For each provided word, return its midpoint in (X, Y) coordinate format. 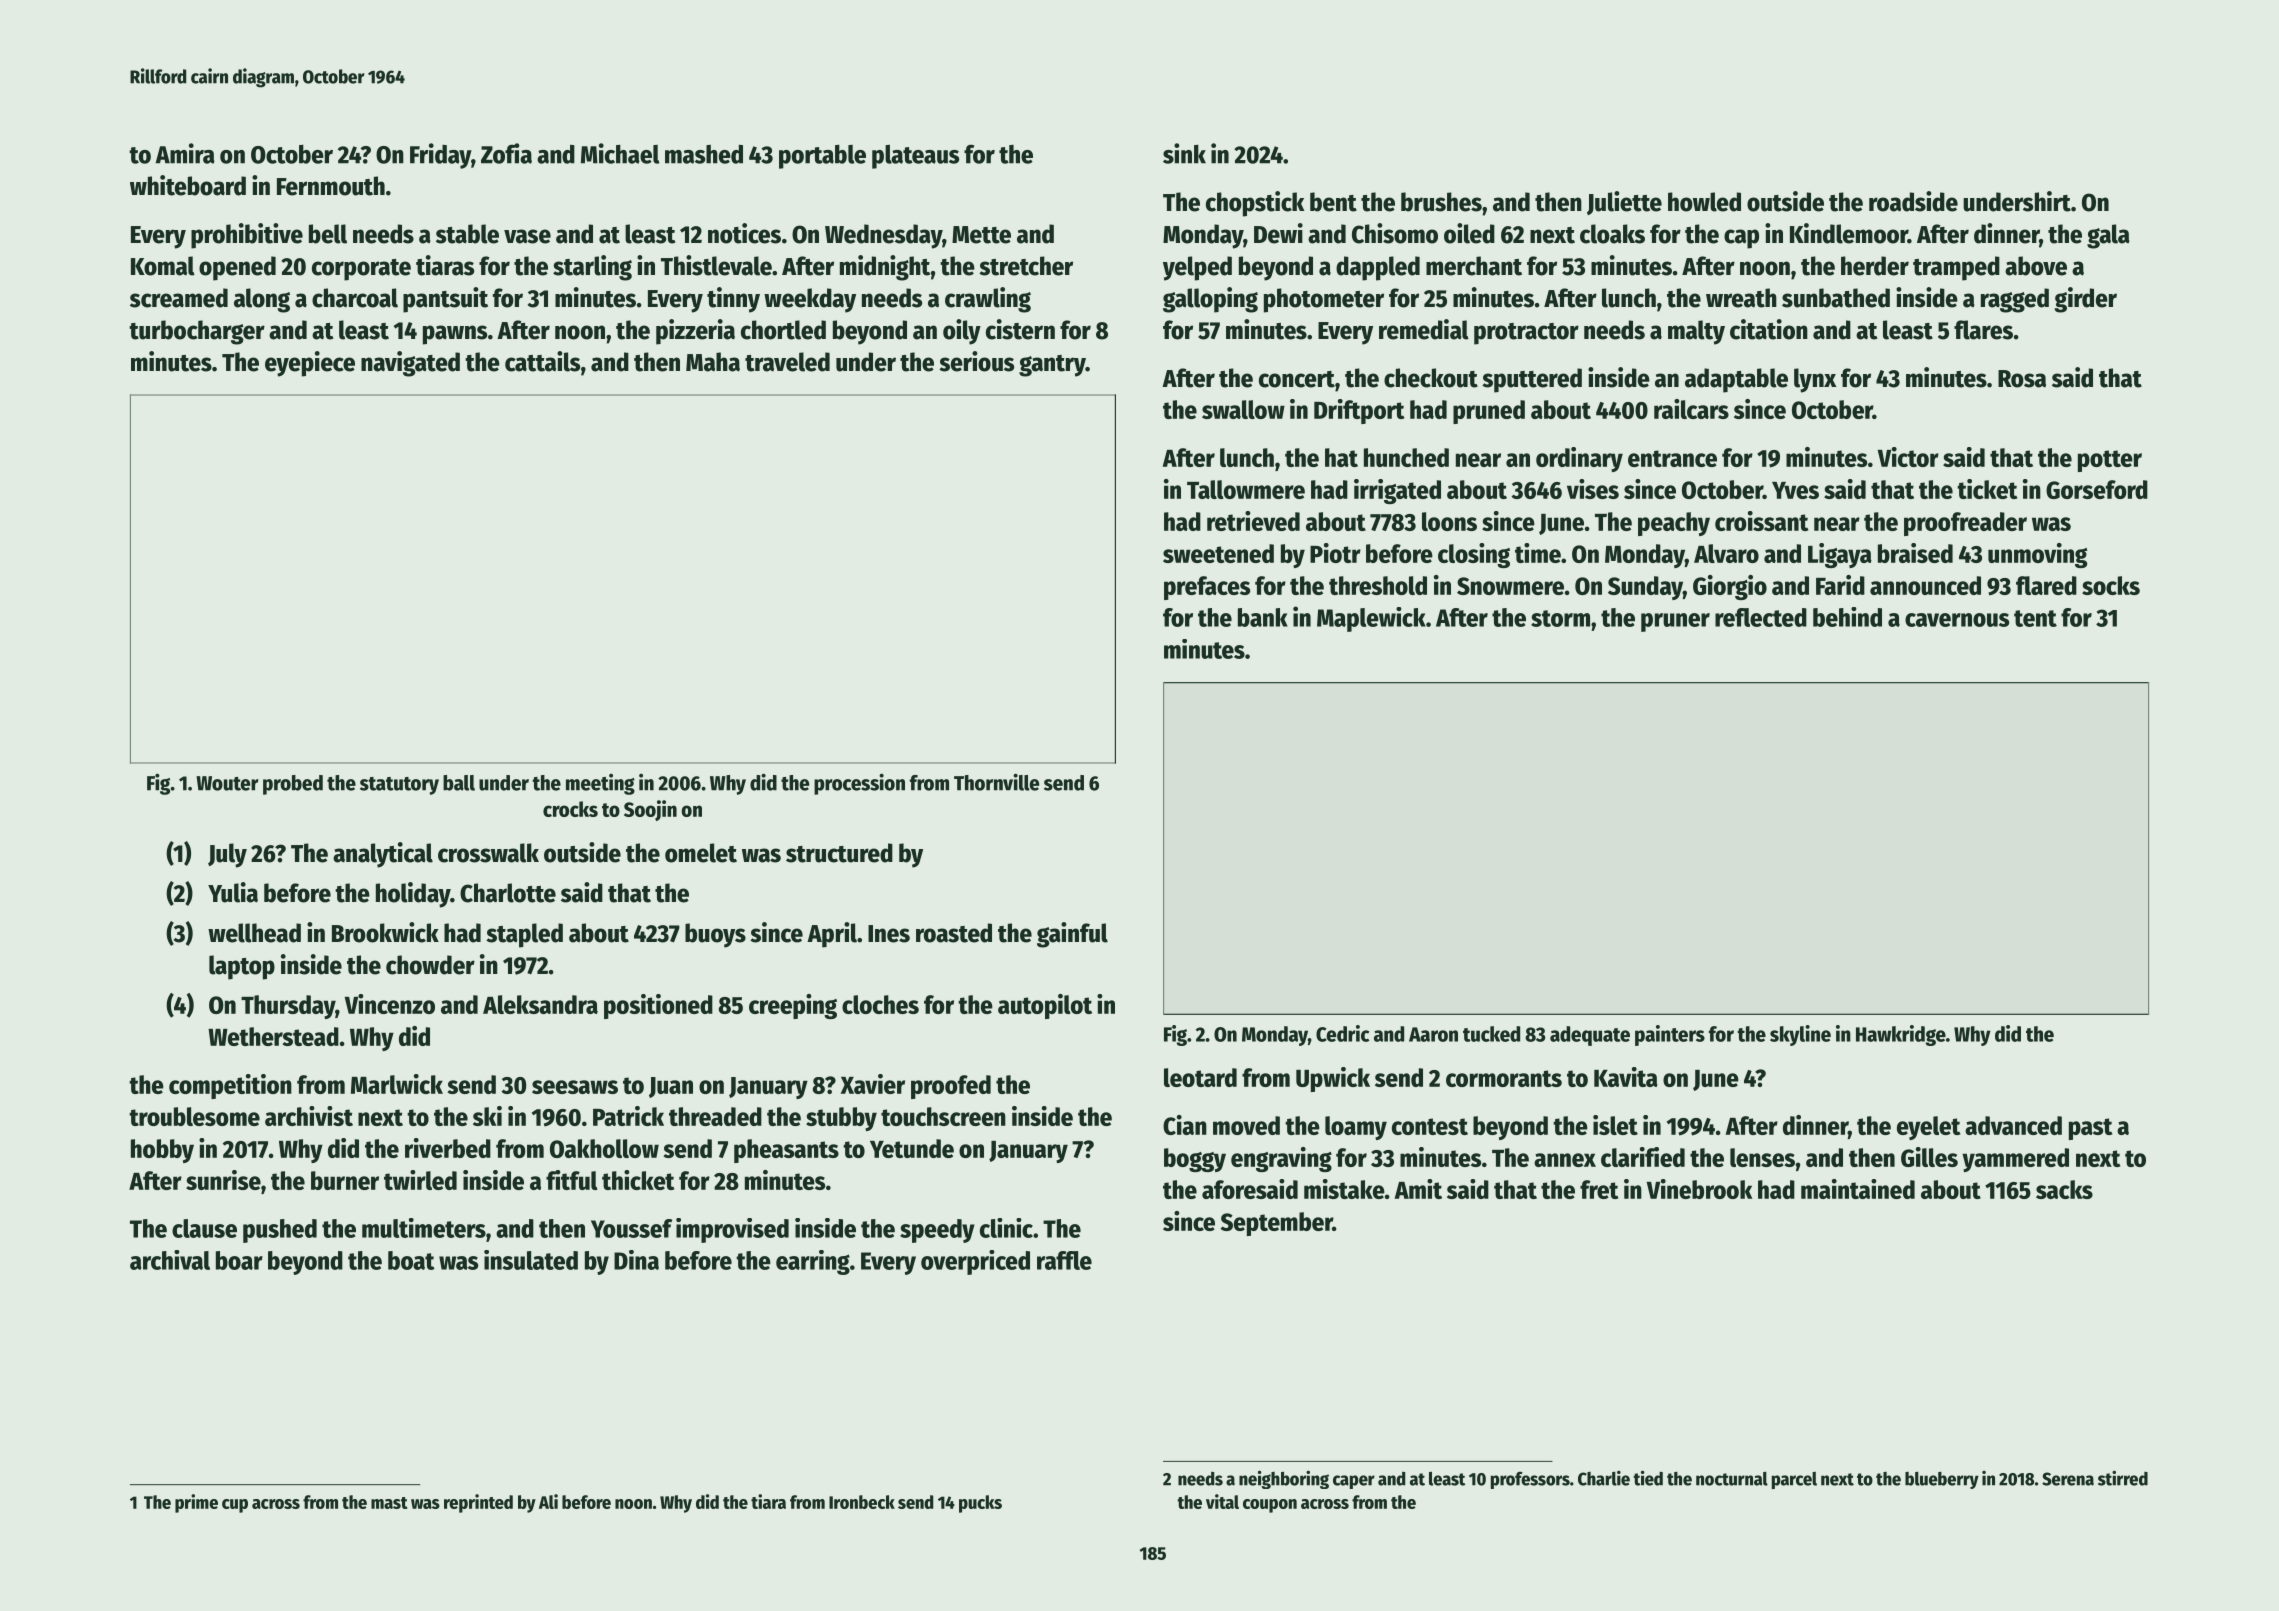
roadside (1913, 201)
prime (196, 1503)
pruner (1675, 622)
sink (1184, 153)
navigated (410, 364)
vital (1222, 1501)
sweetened (1218, 553)
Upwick (1333, 1079)
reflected (1761, 617)
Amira (185, 153)
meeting (600, 784)
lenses (1762, 1157)
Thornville (996, 782)
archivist (309, 1116)
